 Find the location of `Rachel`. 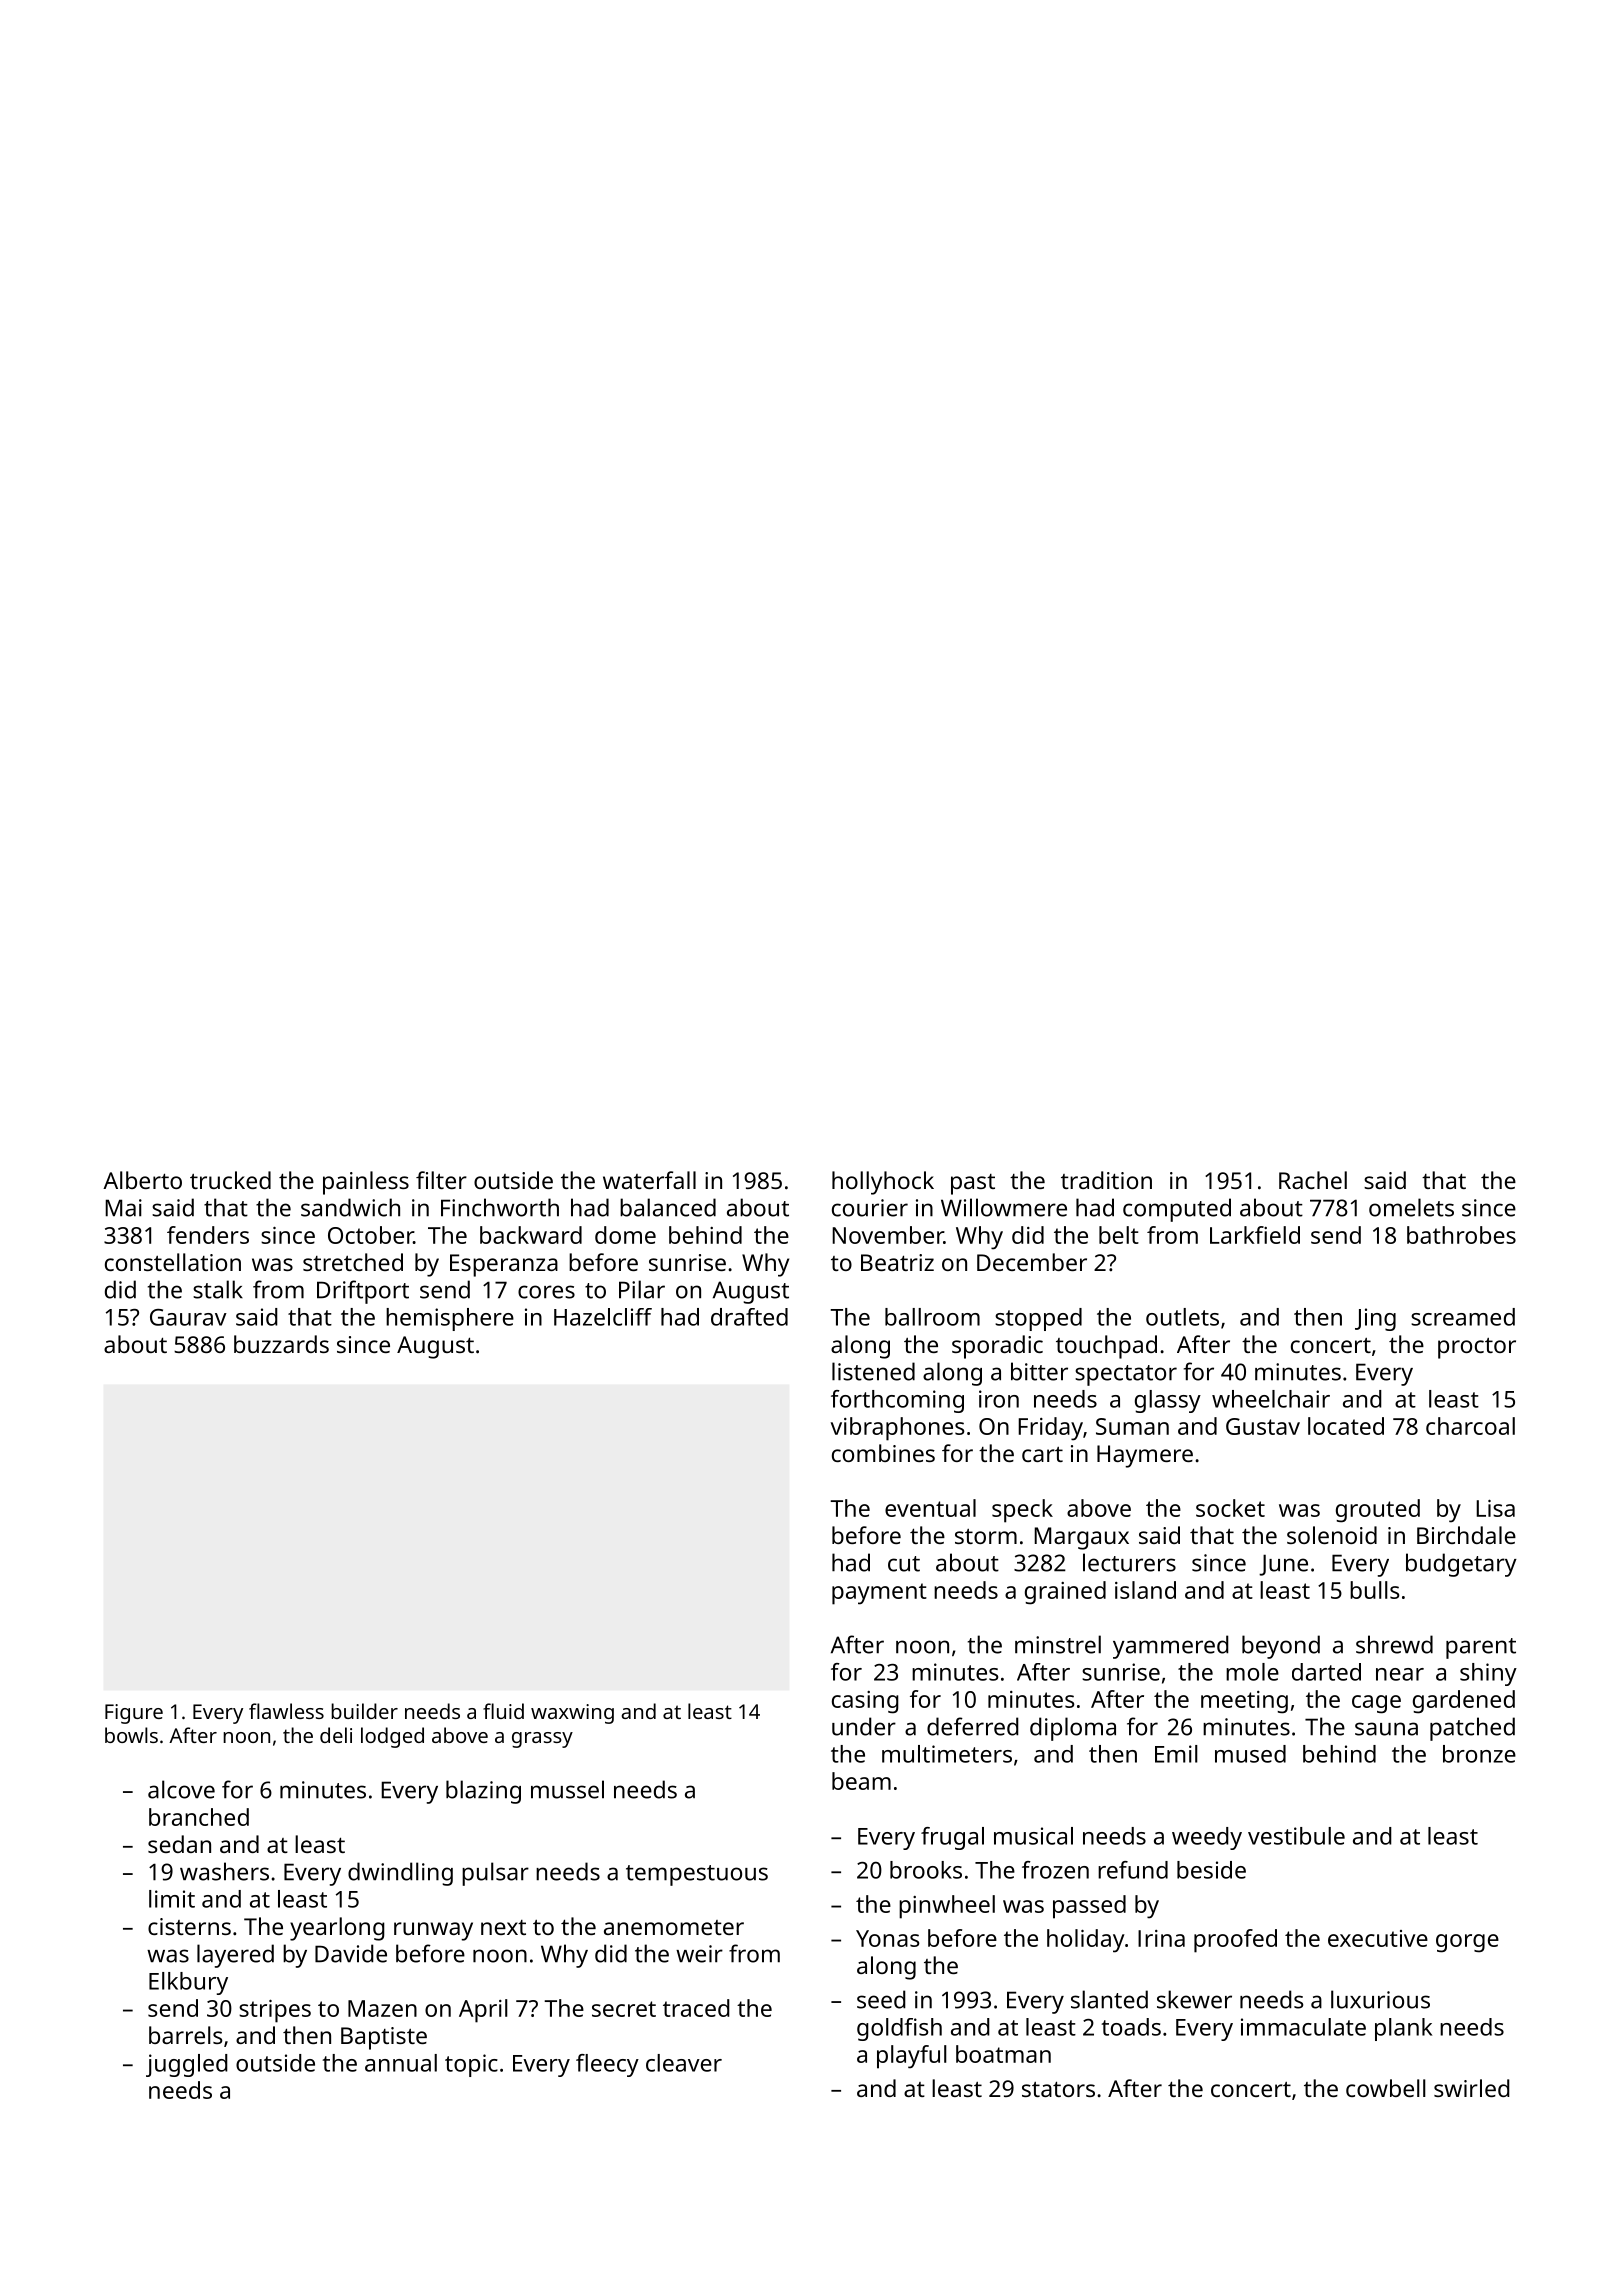

Rachel is located at coordinates (1313, 1180).
